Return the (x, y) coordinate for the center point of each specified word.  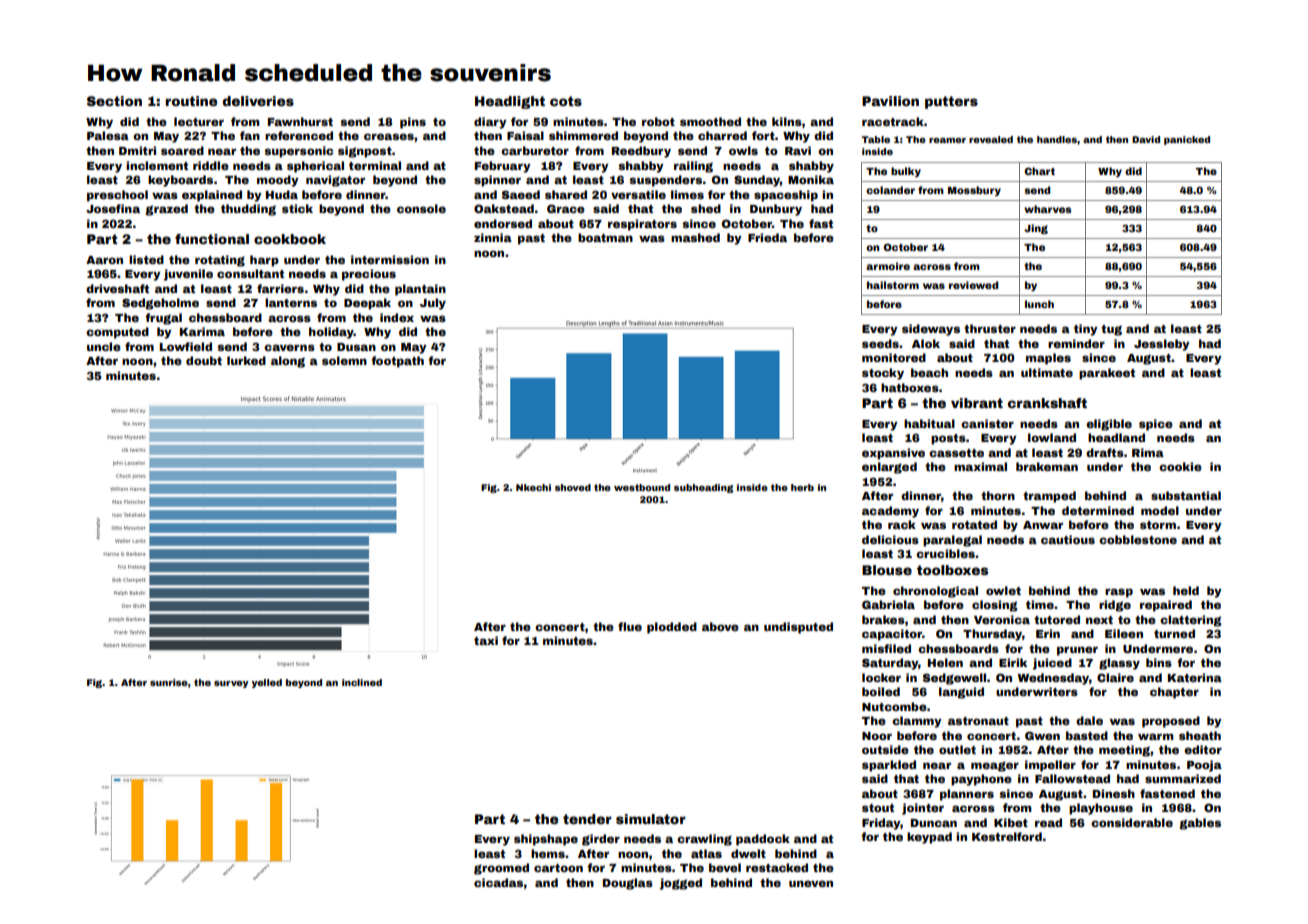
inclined (362, 682)
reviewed (973, 285)
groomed (501, 869)
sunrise (169, 682)
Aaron (104, 260)
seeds (880, 343)
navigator (335, 181)
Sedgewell (954, 679)
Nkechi (533, 487)
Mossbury (974, 191)
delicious (890, 539)
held (1186, 590)
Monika (811, 179)
